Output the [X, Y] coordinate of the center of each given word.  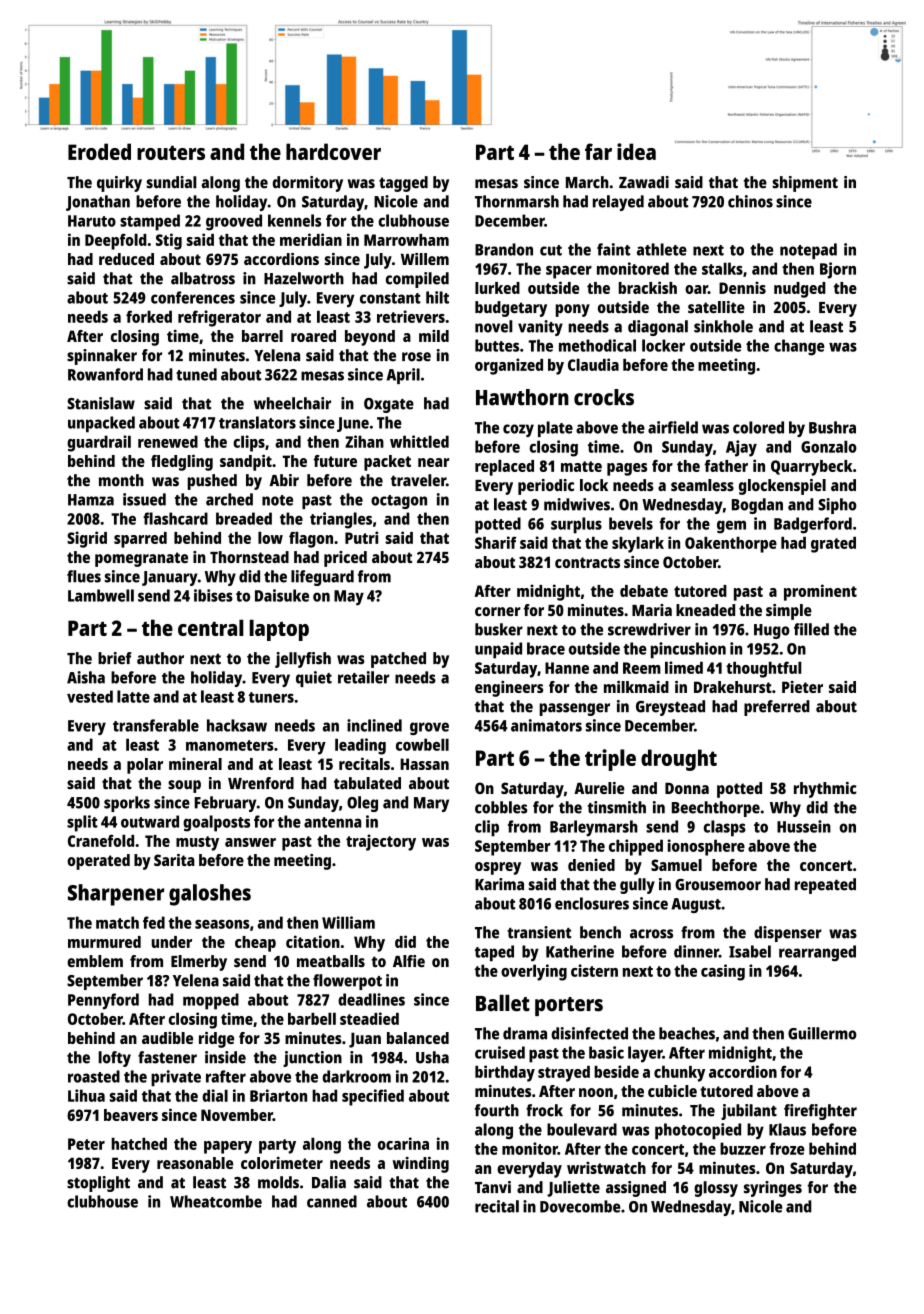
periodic [546, 487]
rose [416, 357]
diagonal [658, 328]
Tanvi [493, 1187]
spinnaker [102, 357]
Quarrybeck [812, 468]
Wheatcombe [216, 1201]
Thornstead [249, 557]
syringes [773, 1189]
